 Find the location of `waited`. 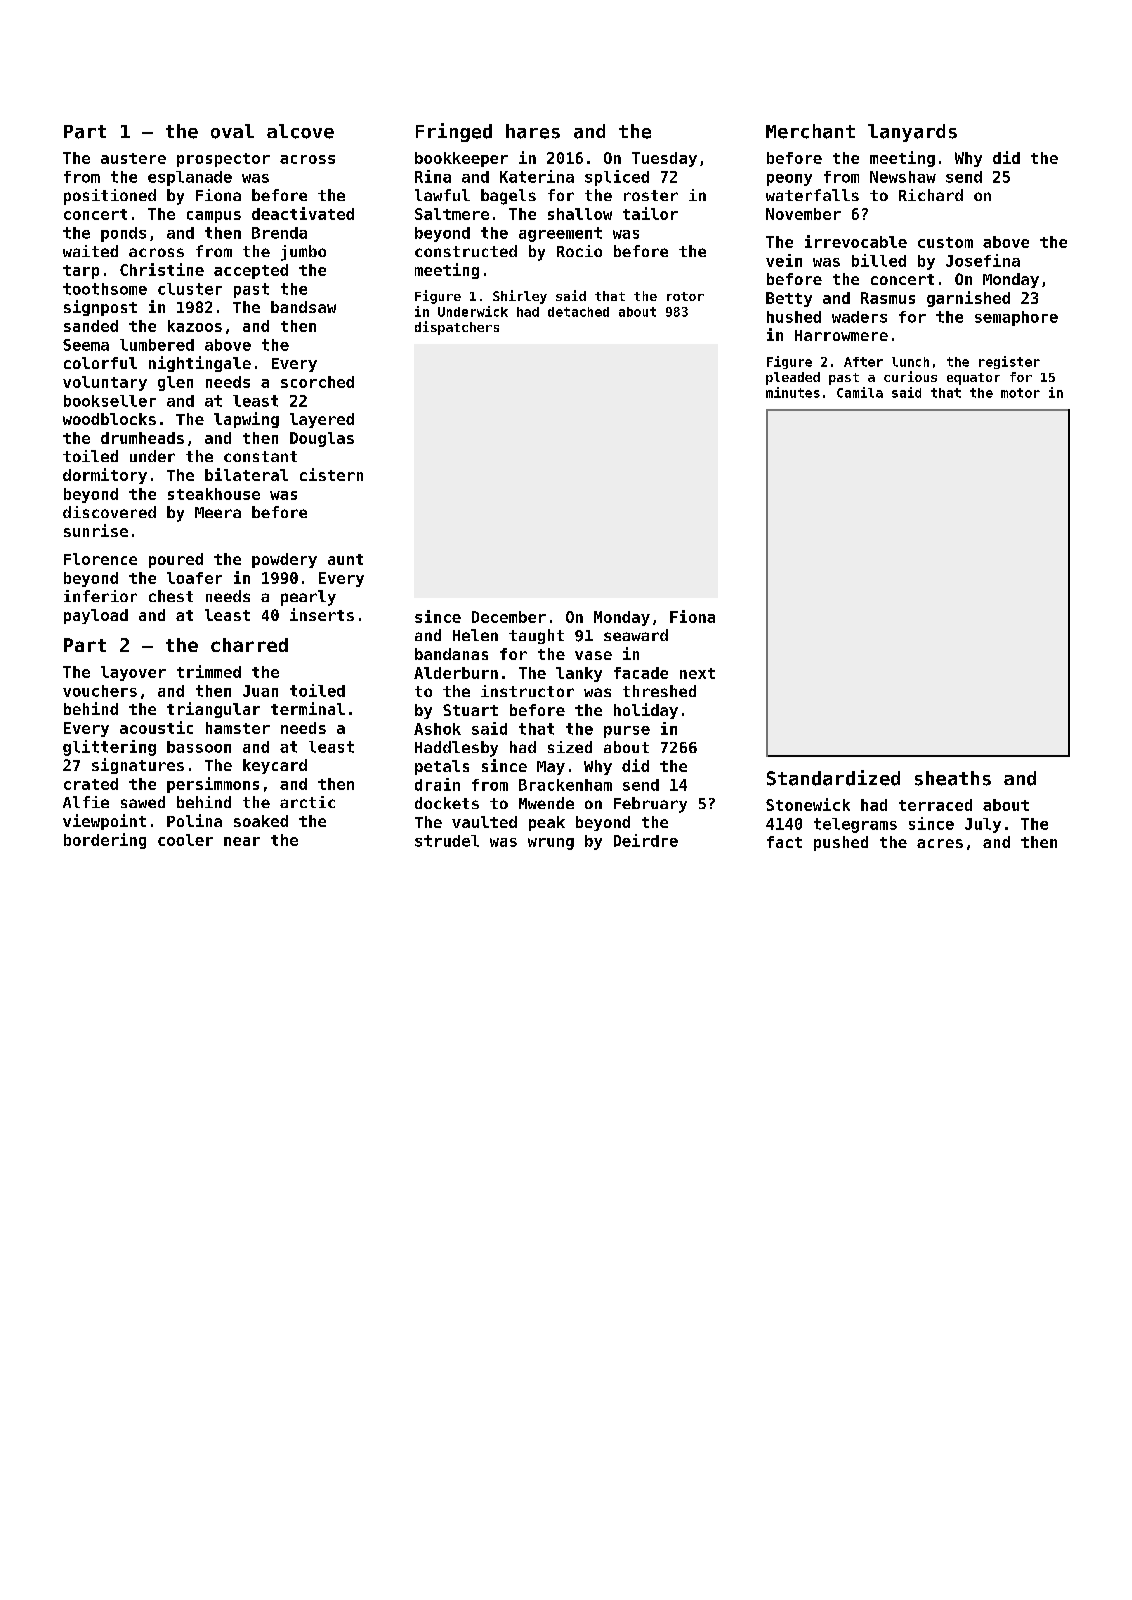

waited is located at coordinates (90, 251).
